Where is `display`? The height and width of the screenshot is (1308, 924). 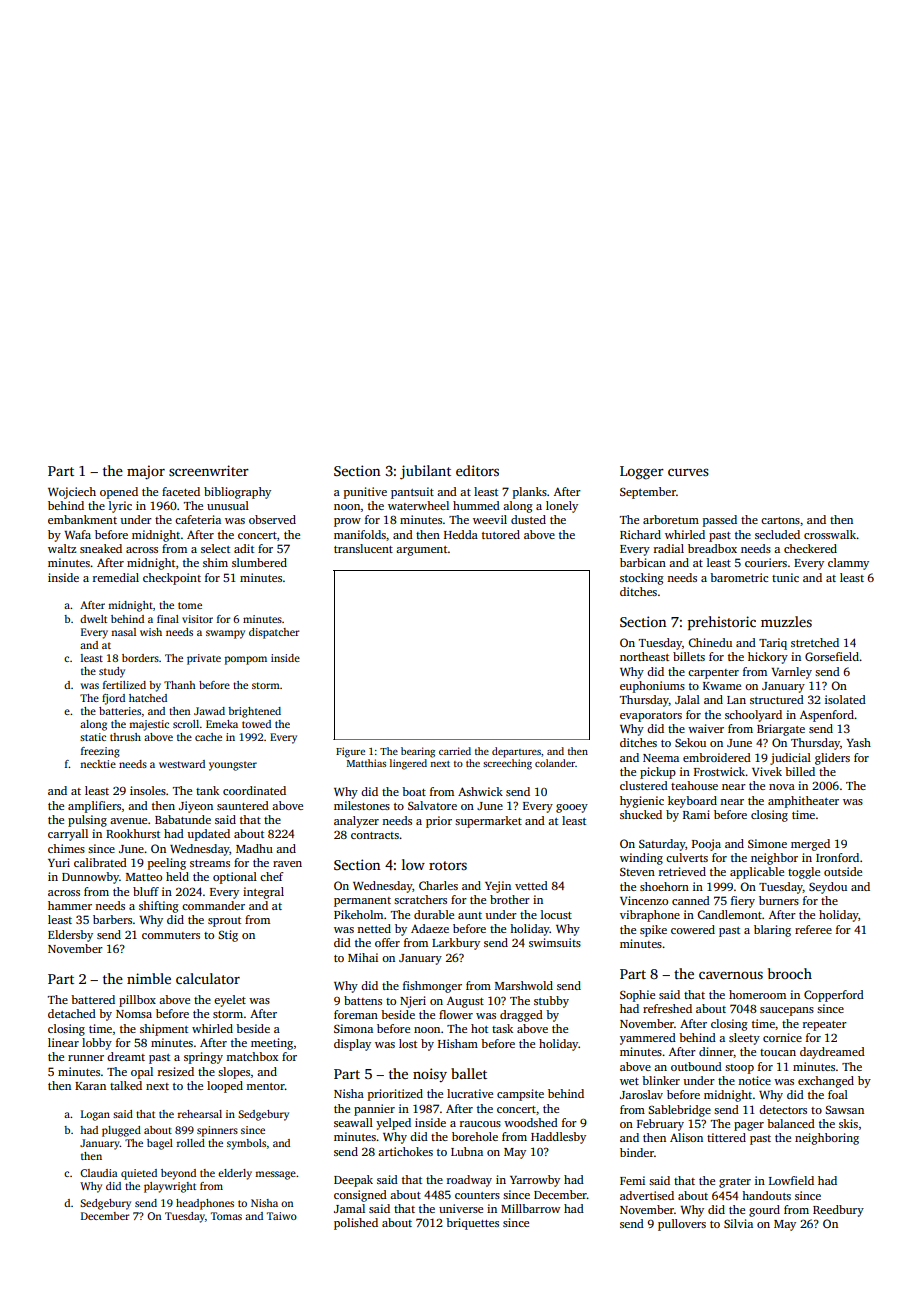 display is located at coordinates (352, 1045).
